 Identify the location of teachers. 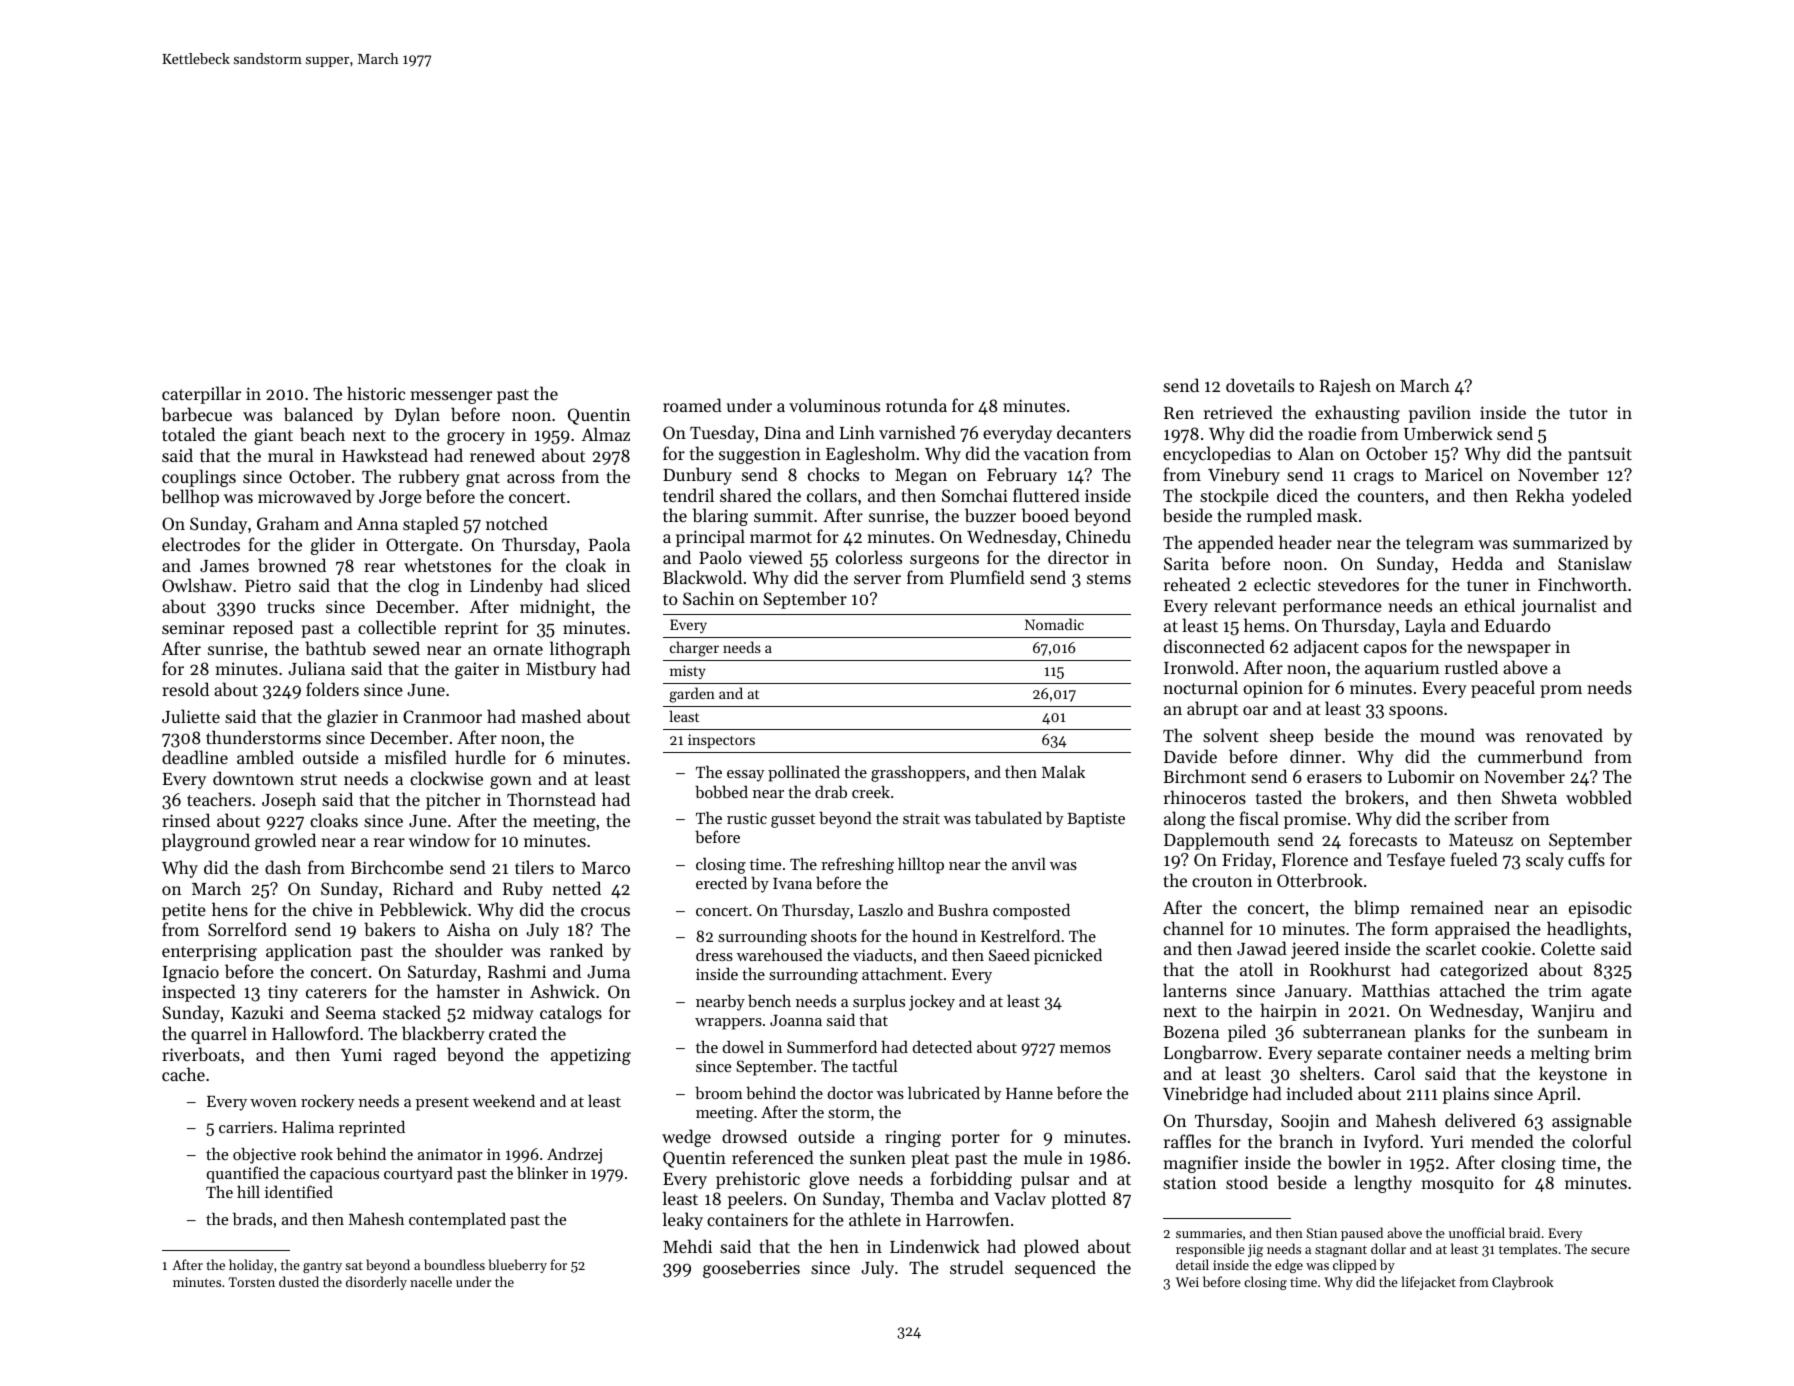
(219, 799).
